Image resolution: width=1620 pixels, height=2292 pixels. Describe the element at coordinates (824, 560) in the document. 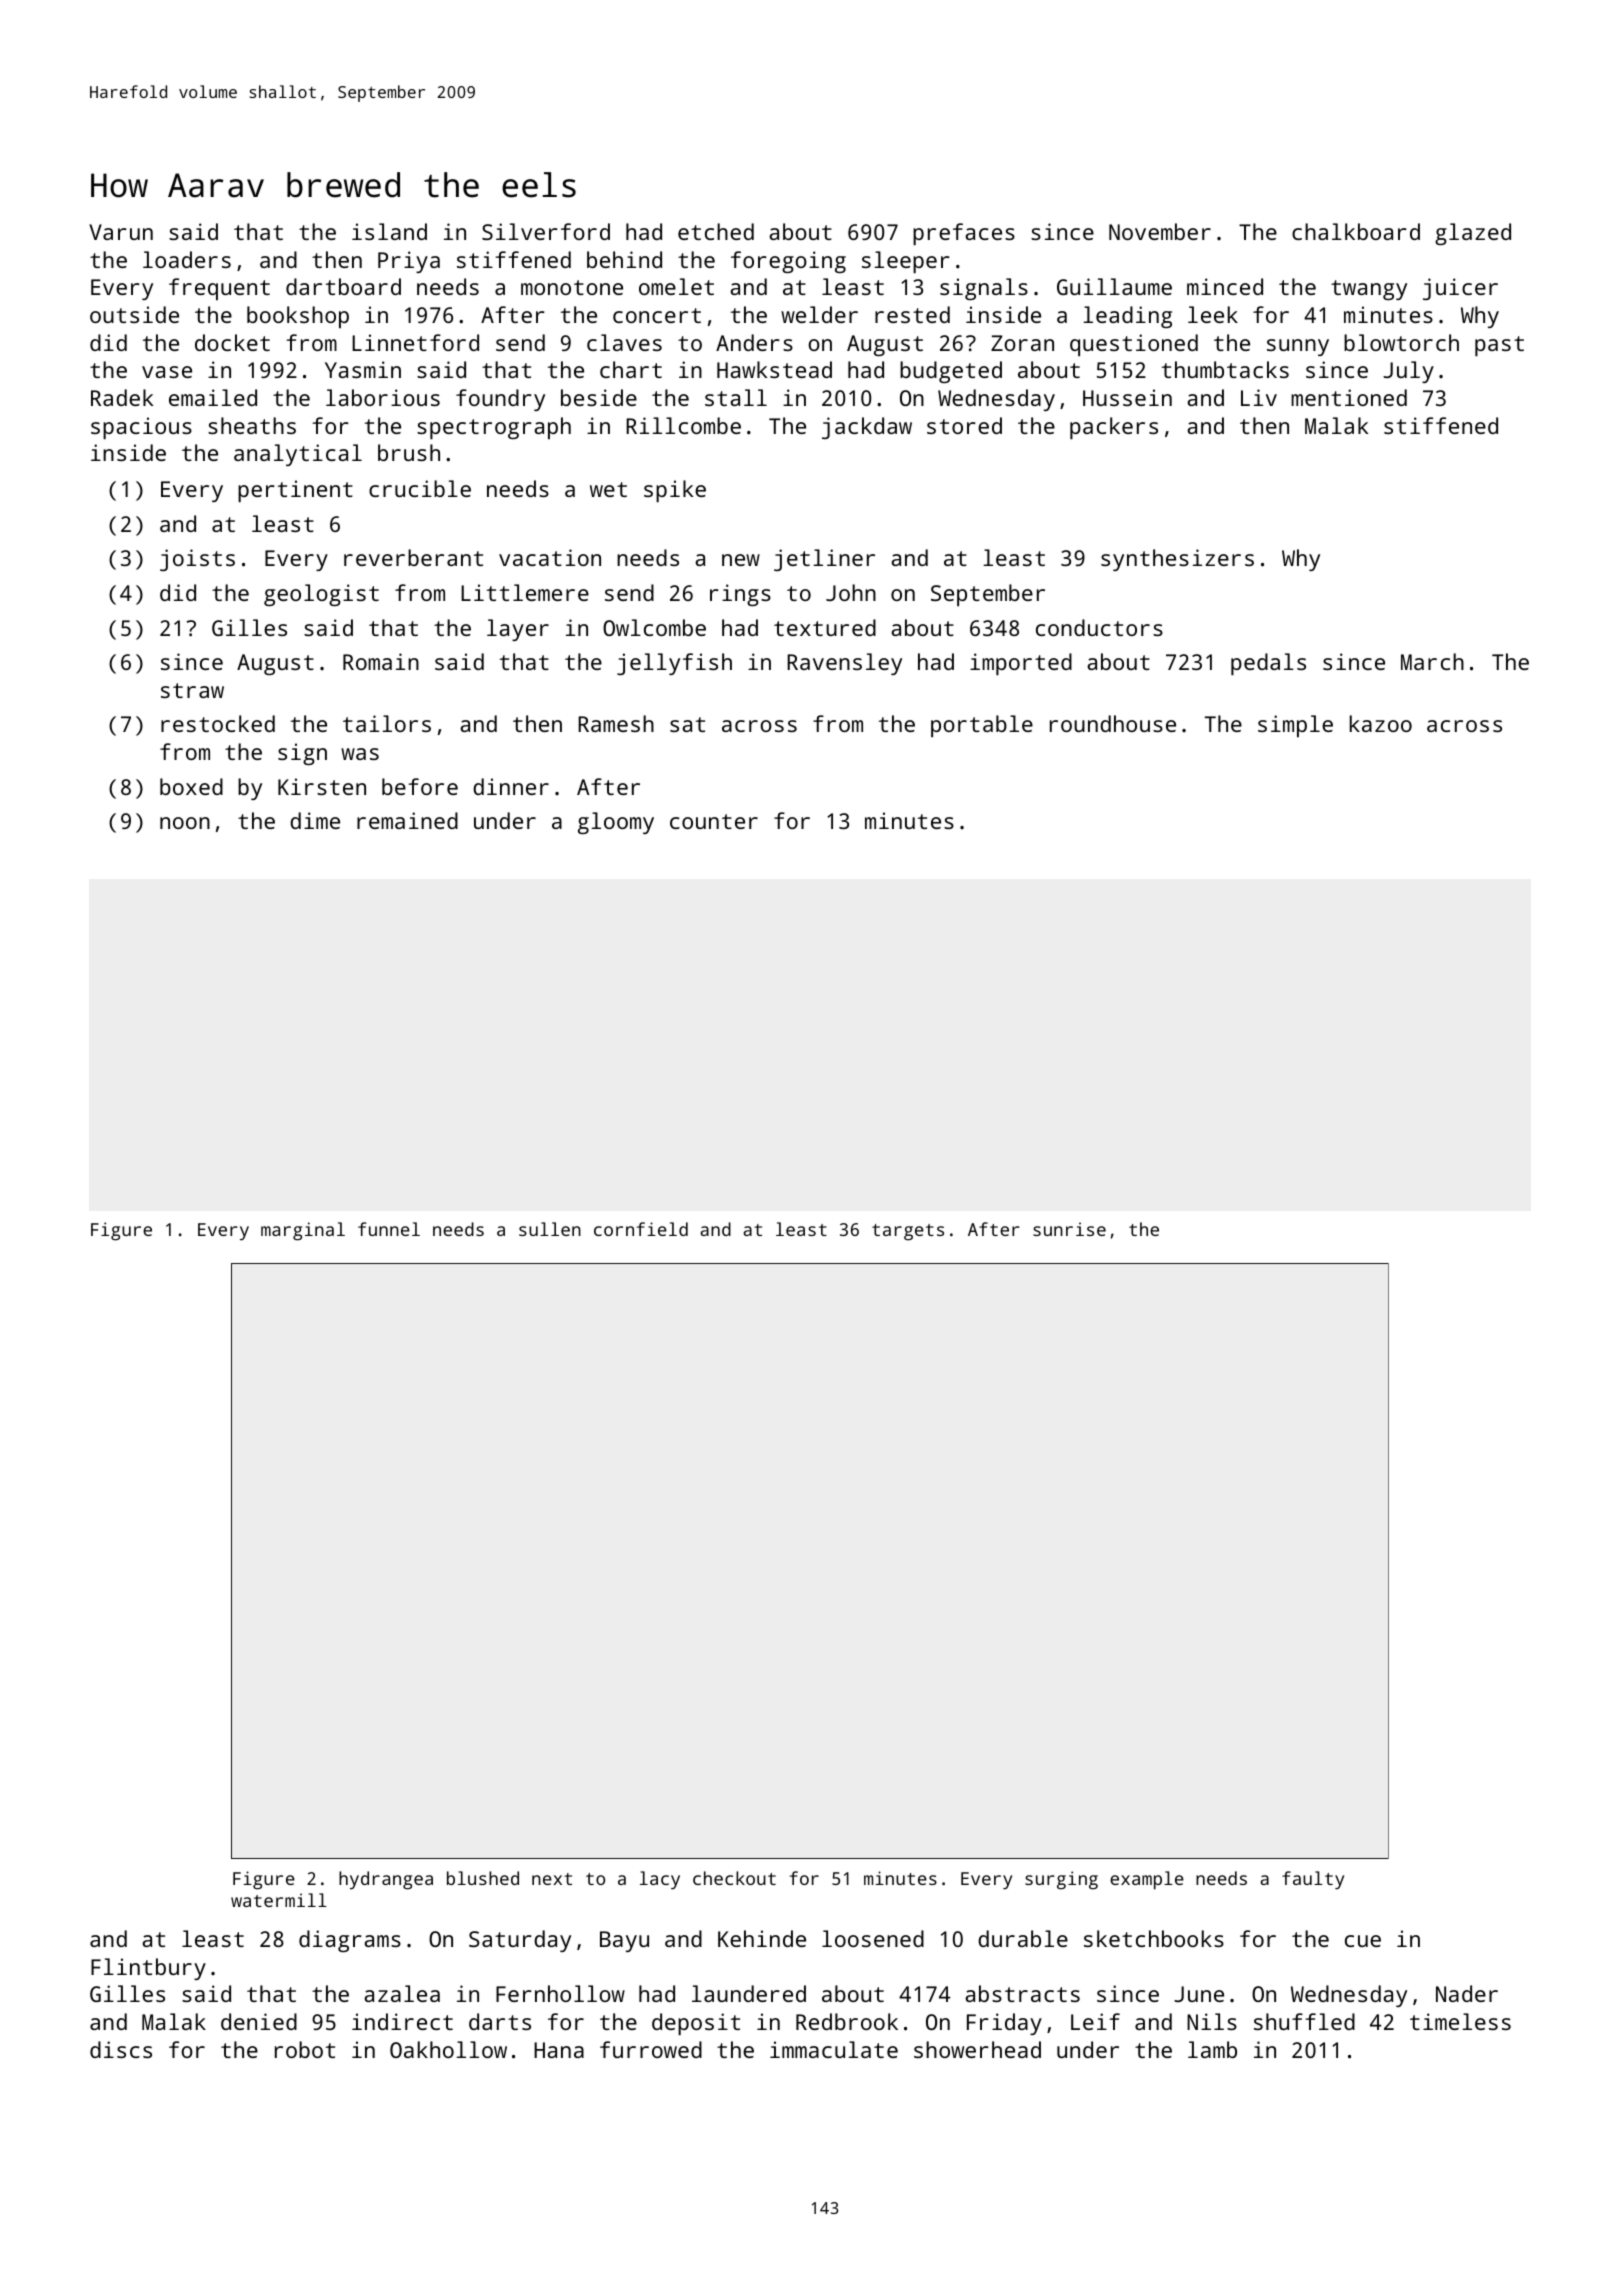

I see `jetliner` at that location.
